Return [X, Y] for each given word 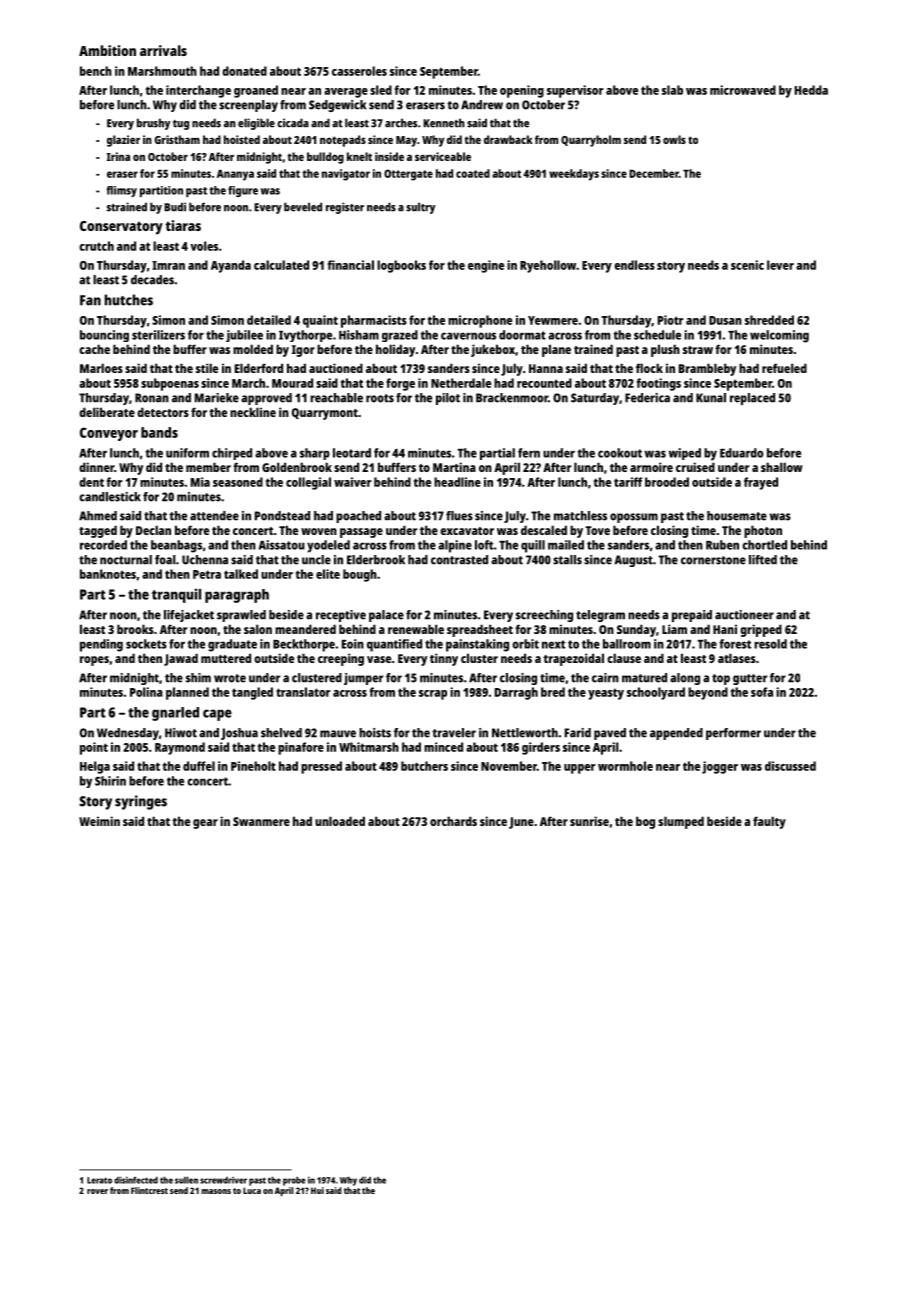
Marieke [217, 398]
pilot [448, 399]
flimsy [121, 191]
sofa [762, 692]
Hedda [811, 90]
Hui [317, 1190]
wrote [230, 678]
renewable [416, 629]
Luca [252, 1190]
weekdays [574, 175]
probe [294, 1181]
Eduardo [741, 453]
